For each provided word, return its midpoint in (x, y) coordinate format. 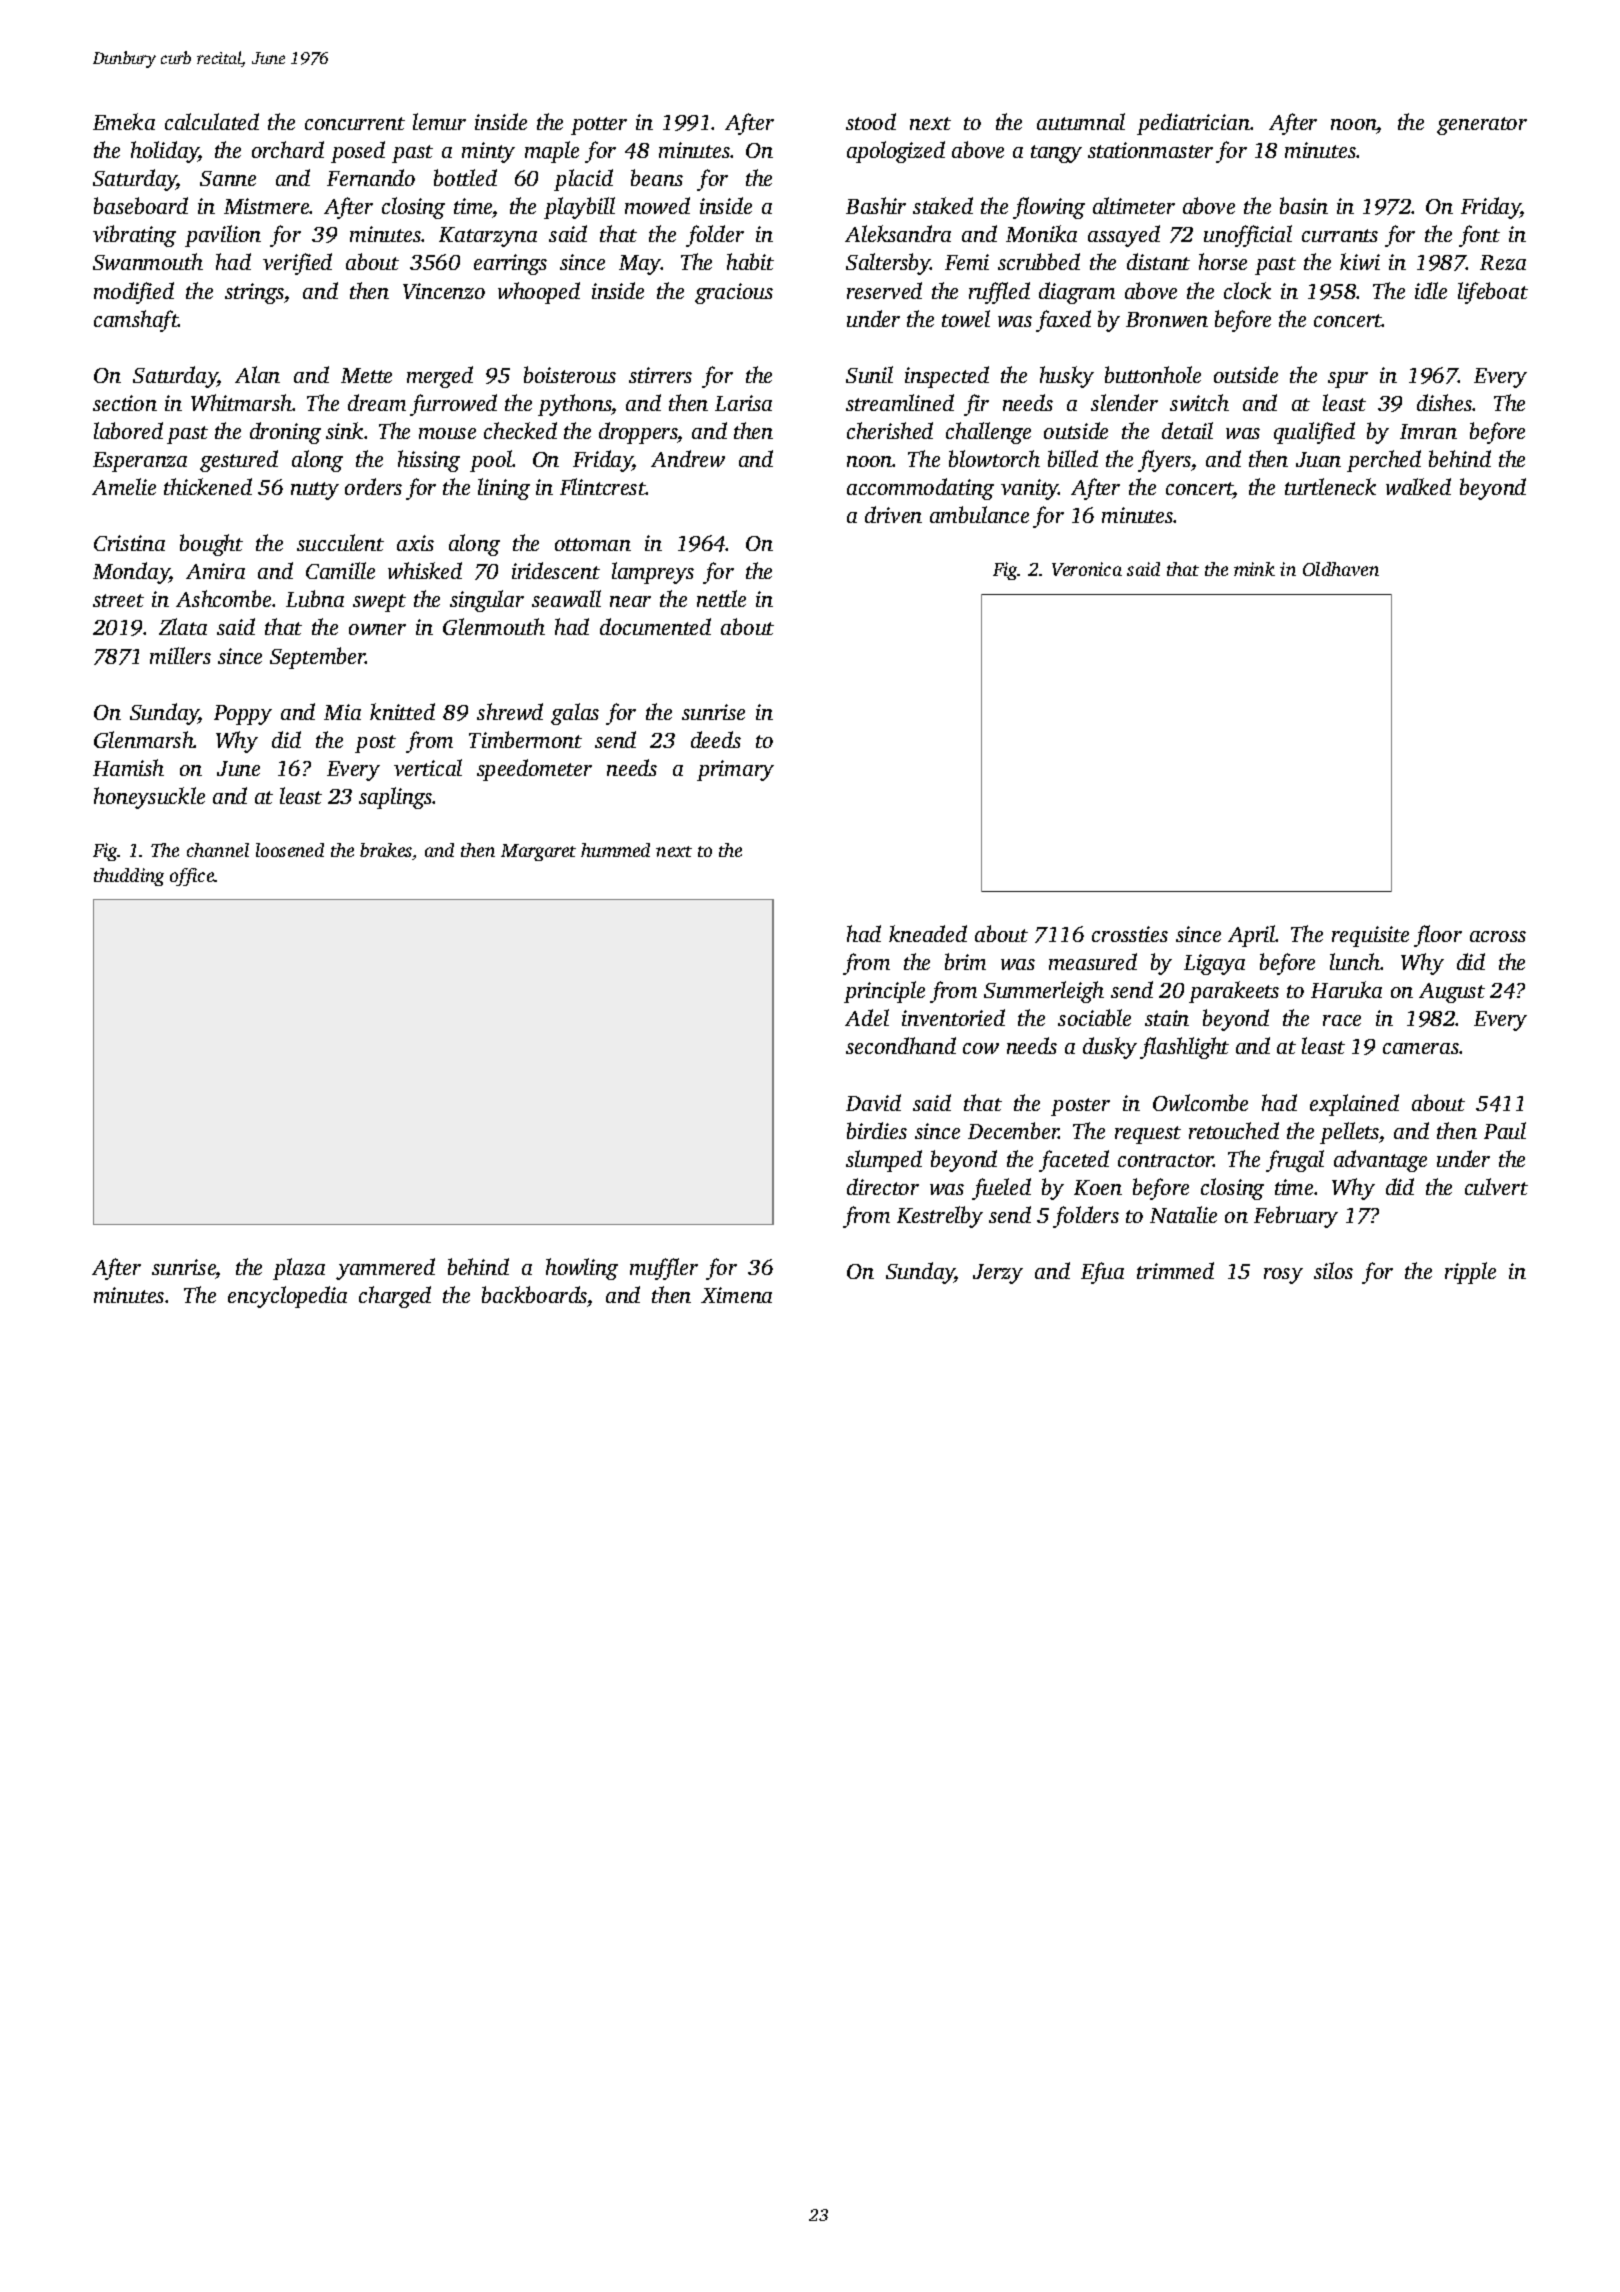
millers (180, 655)
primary (735, 770)
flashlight (1184, 1048)
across (1498, 936)
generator (1482, 126)
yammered (385, 1269)
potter (599, 126)
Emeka (124, 121)
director (883, 1186)
